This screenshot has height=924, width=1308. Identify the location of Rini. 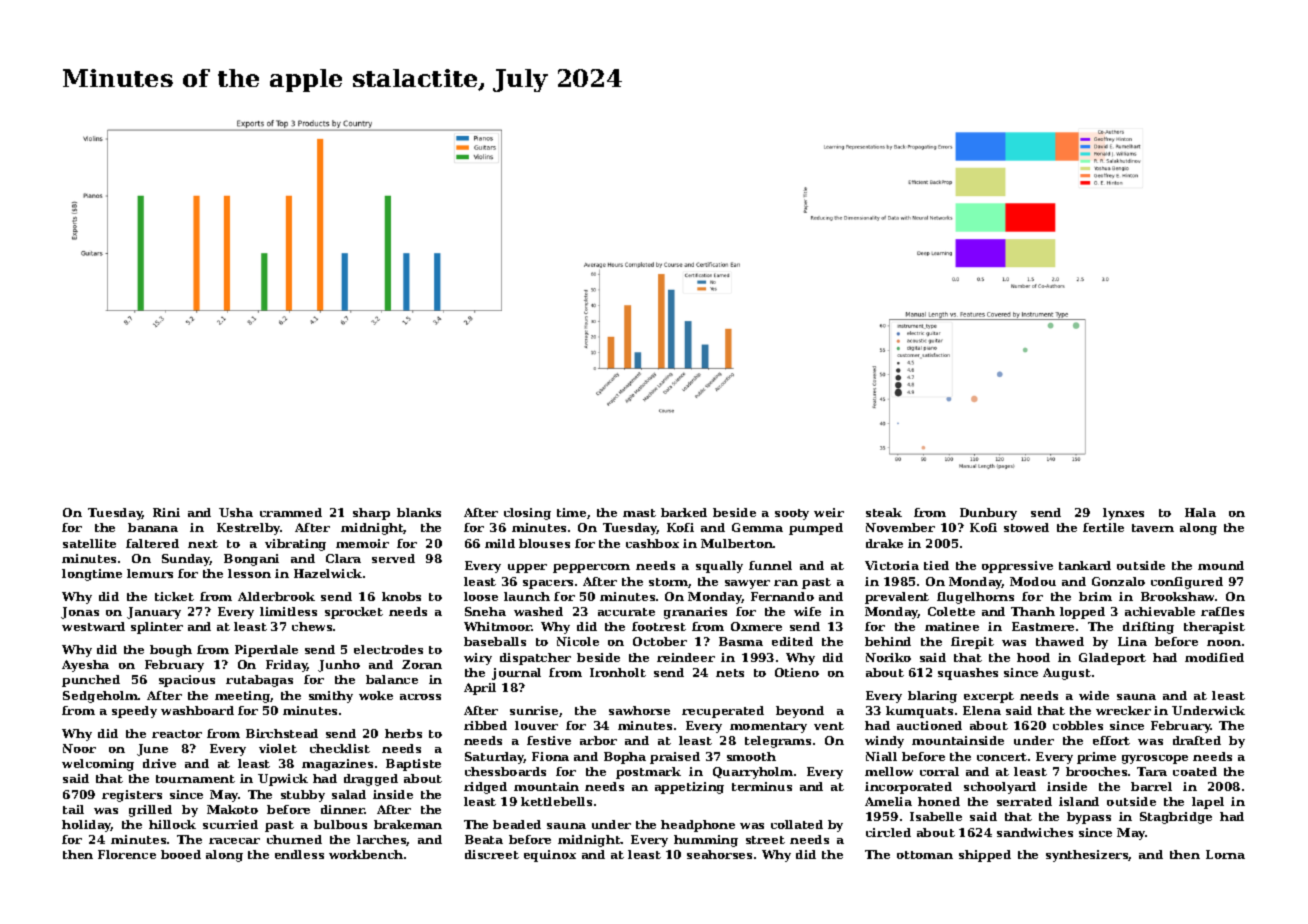
(166, 512).
